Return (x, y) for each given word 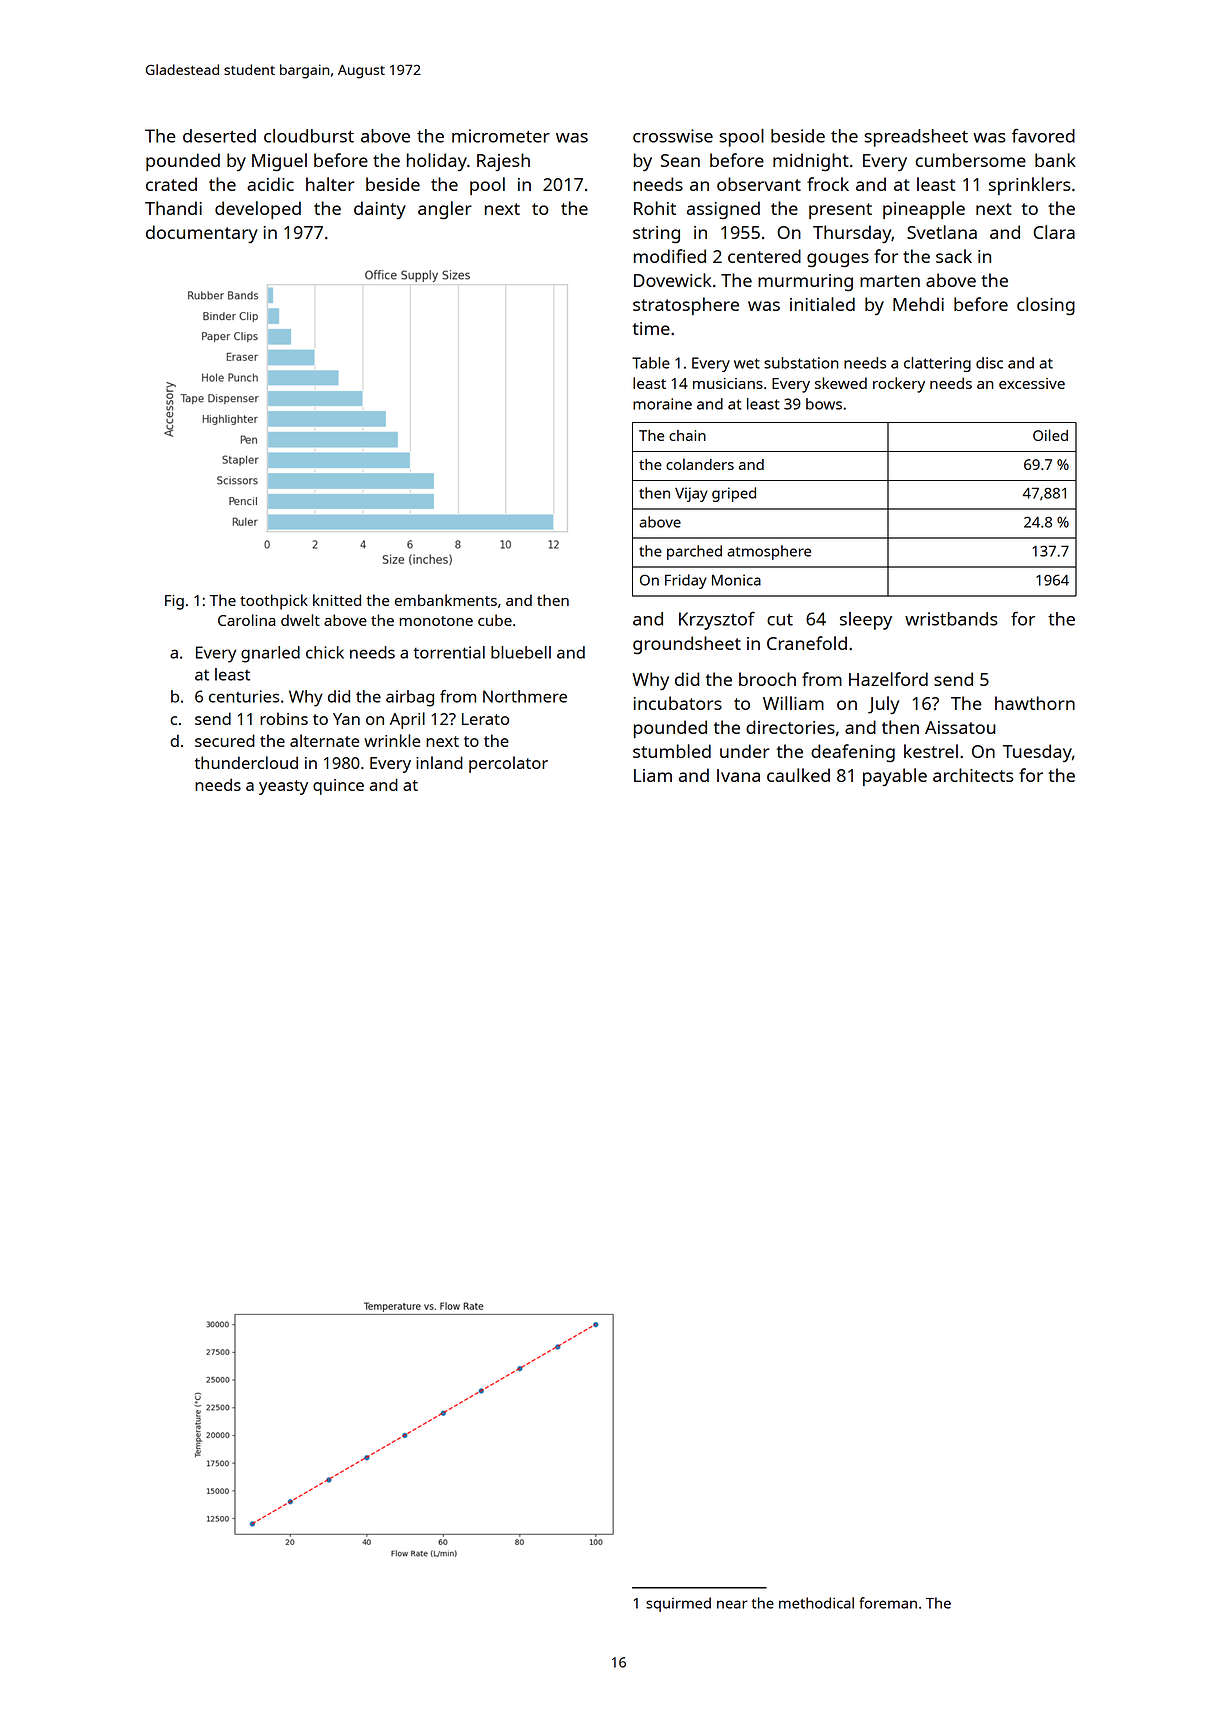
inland (439, 762)
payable (895, 777)
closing (1046, 306)
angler (445, 210)
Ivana (738, 775)
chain (687, 435)
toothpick (274, 602)
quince (338, 787)
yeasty (283, 787)
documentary (202, 234)
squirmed (678, 1604)
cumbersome (971, 160)
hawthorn (1035, 703)
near (732, 1604)
